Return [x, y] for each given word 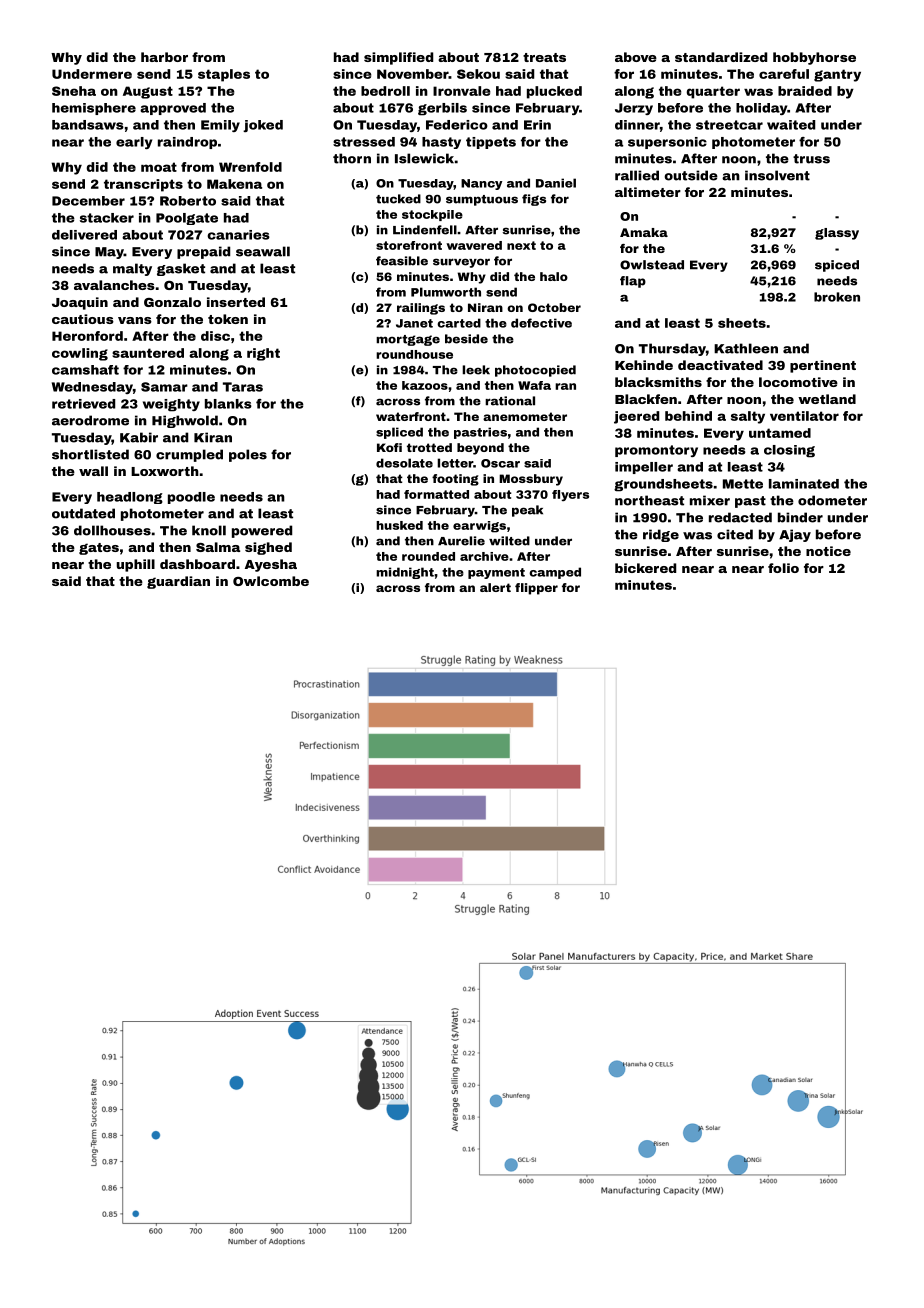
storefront [409, 245]
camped [555, 573]
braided [805, 91]
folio [783, 568]
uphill [136, 565]
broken [837, 297]
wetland [827, 399]
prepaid [203, 252]
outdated [83, 513]
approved [173, 109]
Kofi [389, 447]
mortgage [408, 340]
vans [135, 320]
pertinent [823, 366]
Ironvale [462, 91]
